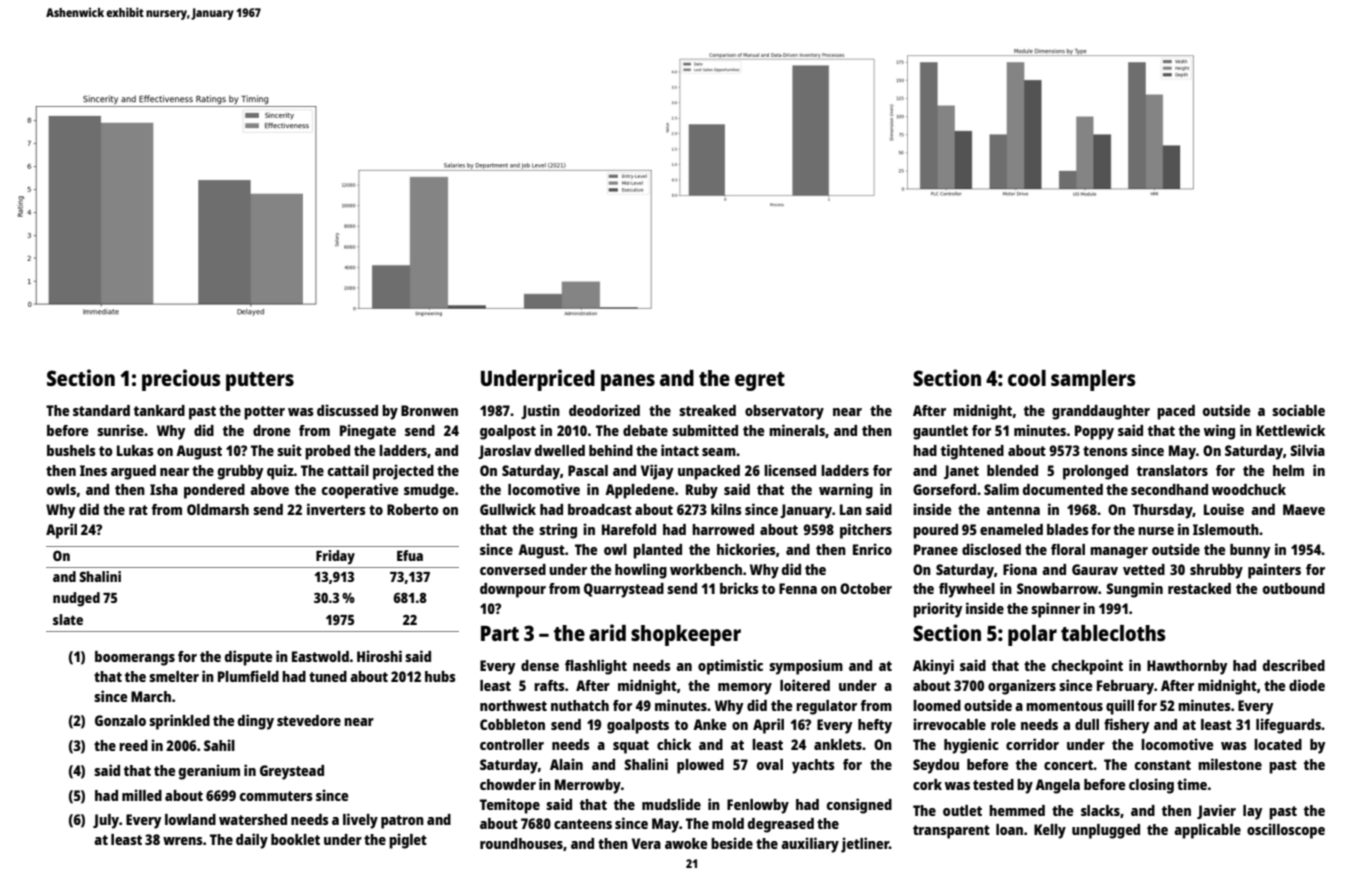  What do you see at coordinates (120, 430) in the screenshot?
I see `sunrise` at bounding box center [120, 430].
